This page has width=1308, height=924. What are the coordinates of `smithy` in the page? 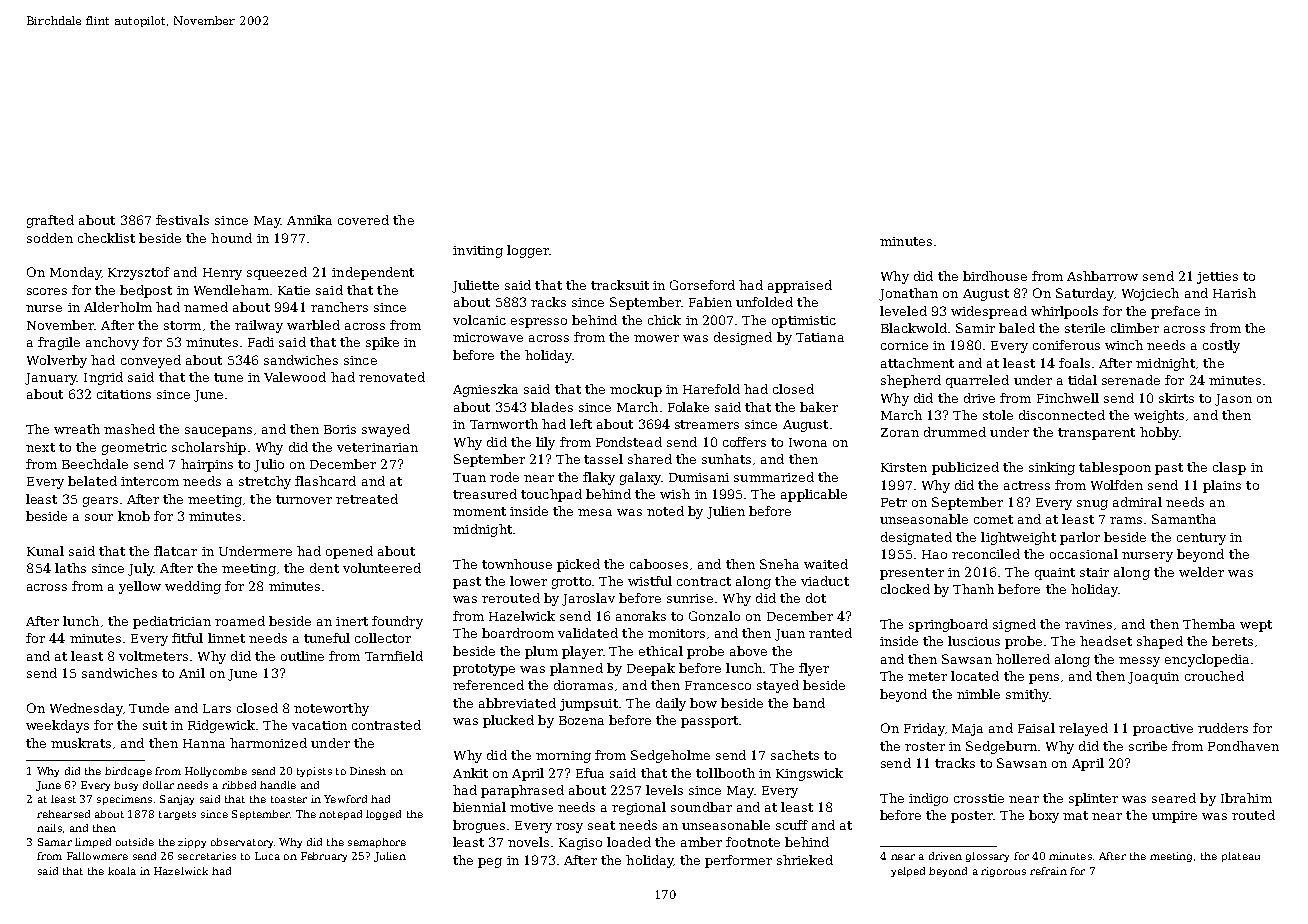 It's located at (1027, 695).
